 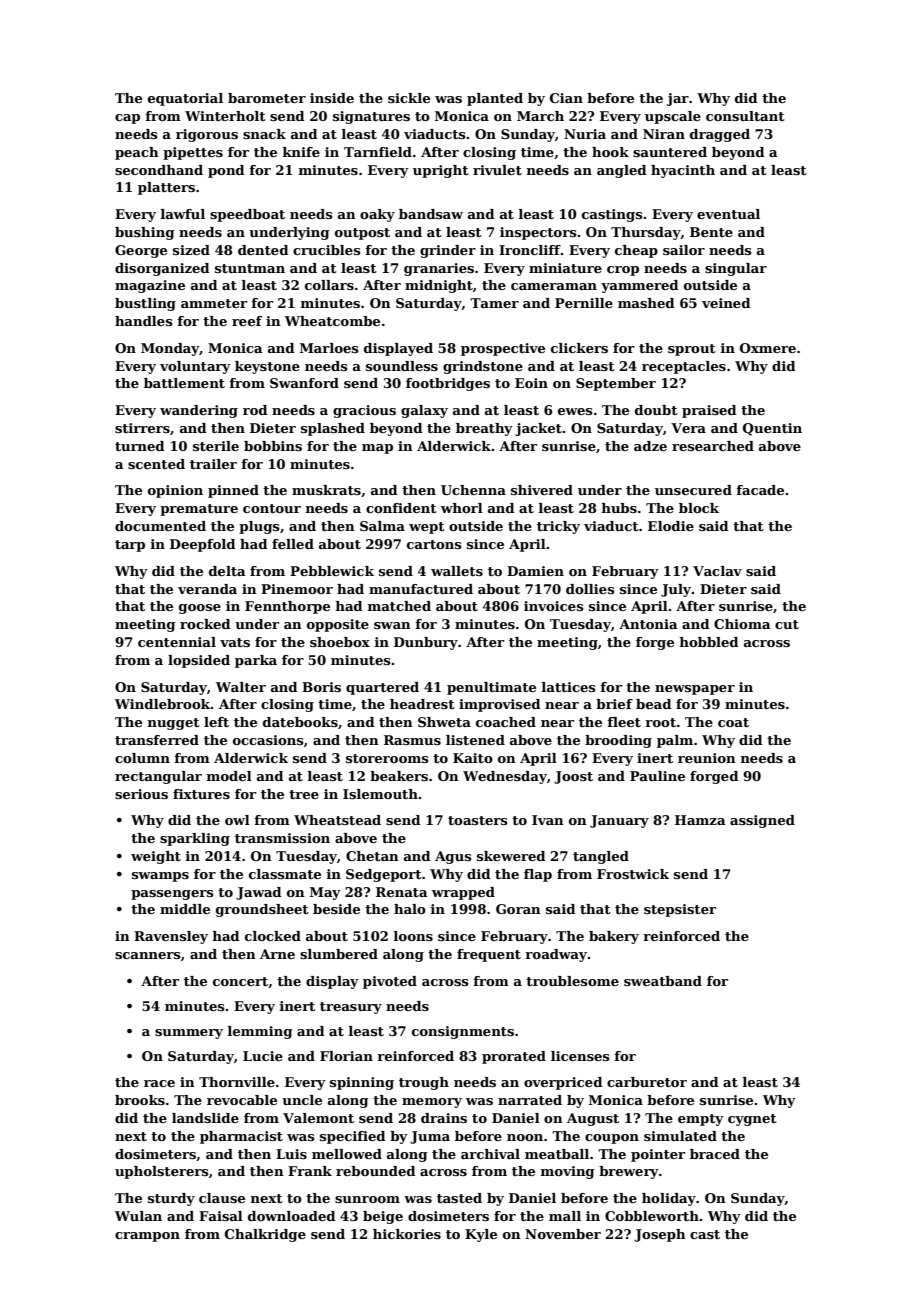 What do you see at coordinates (229, 776) in the image?
I see `model` at bounding box center [229, 776].
